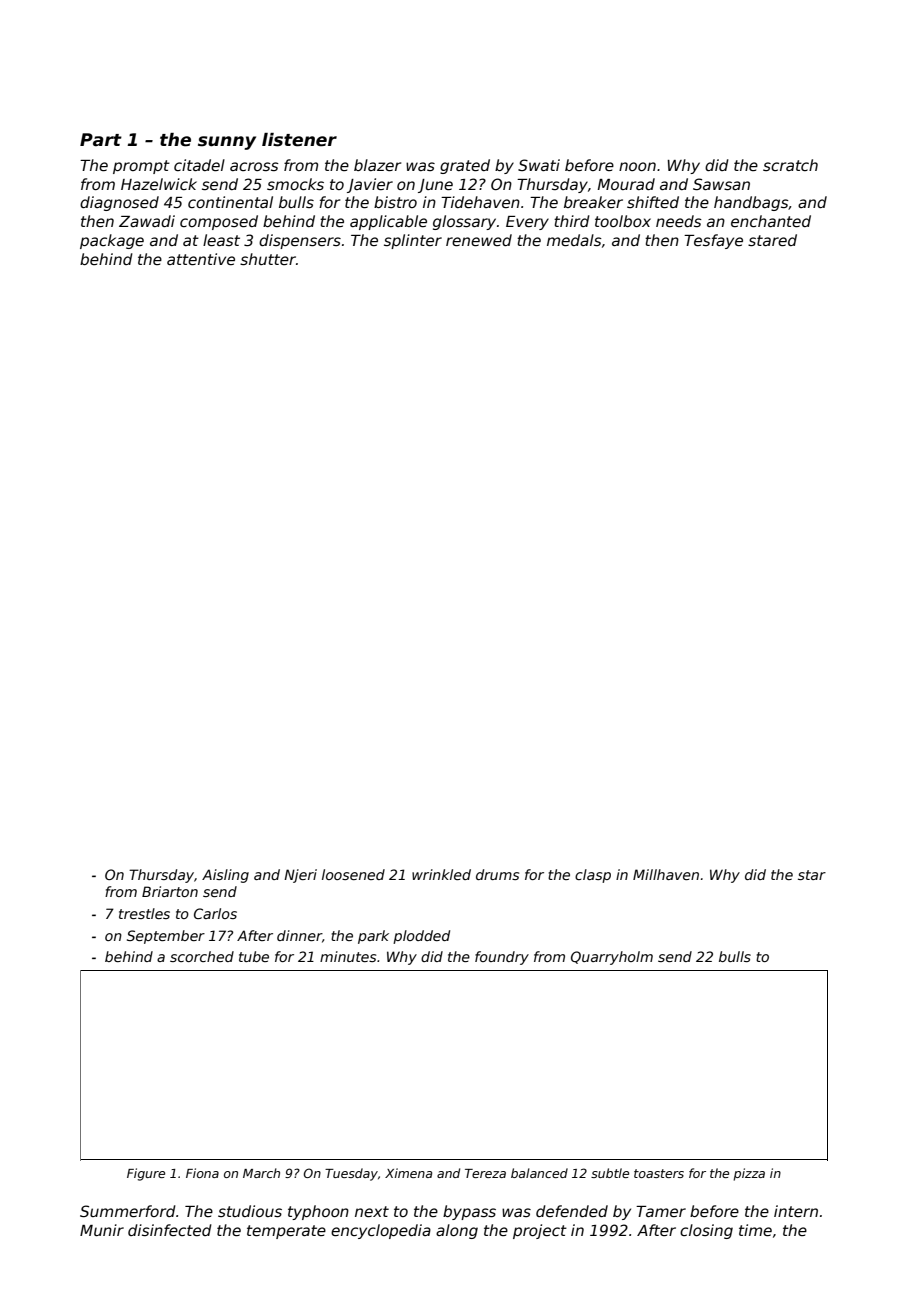 The height and width of the image is (1316, 908). Describe the element at coordinates (502, 958) in the image. I see `foundry` at that location.
